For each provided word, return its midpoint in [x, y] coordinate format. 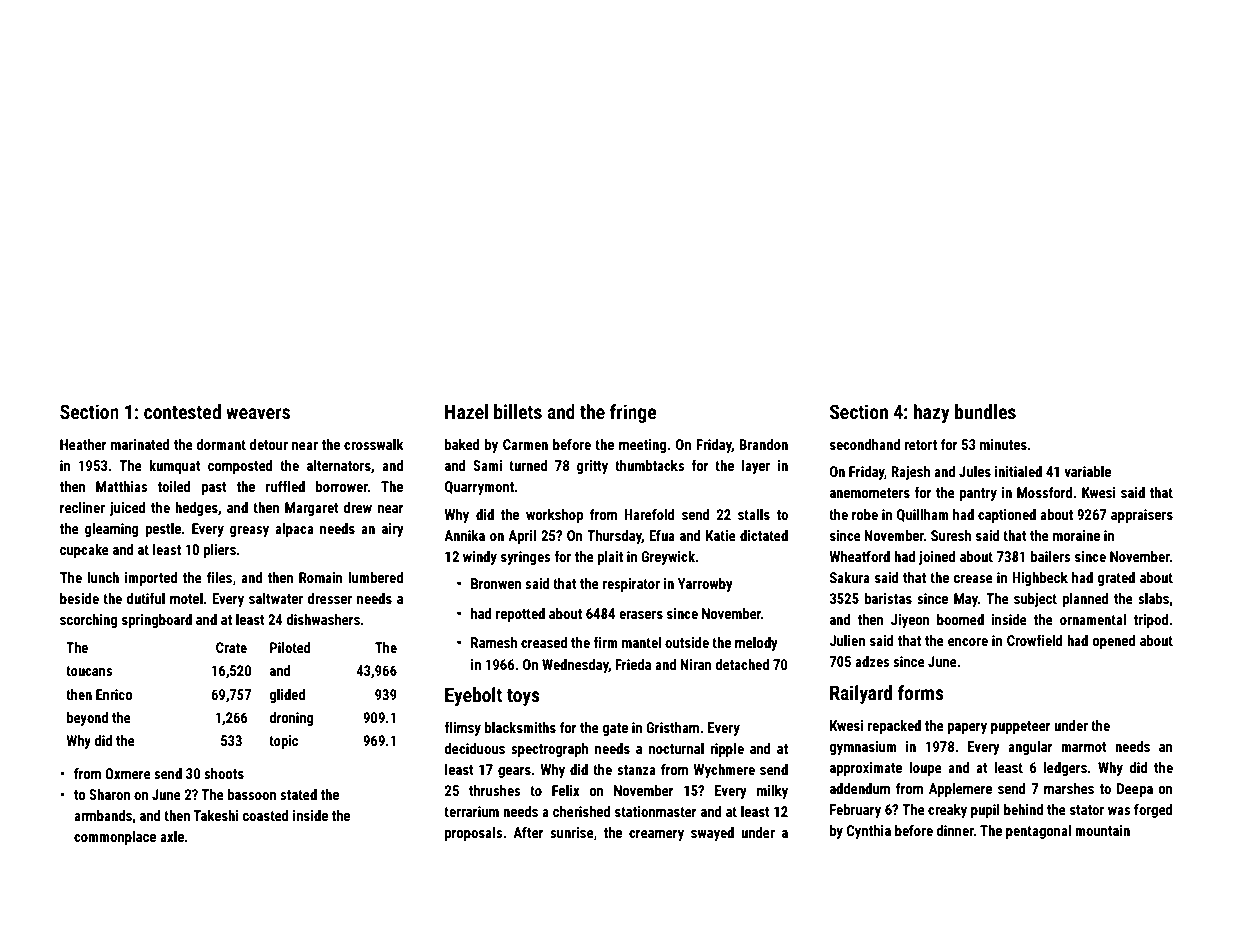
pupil [985, 811]
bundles [985, 411]
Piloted [290, 647]
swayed [712, 834]
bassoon [251, 794]
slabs [1153, 598]
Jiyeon [910, 621]
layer [756, 467]
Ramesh [494, 642]
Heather [83, 444]
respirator [631, 585]
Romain [321, 577]
